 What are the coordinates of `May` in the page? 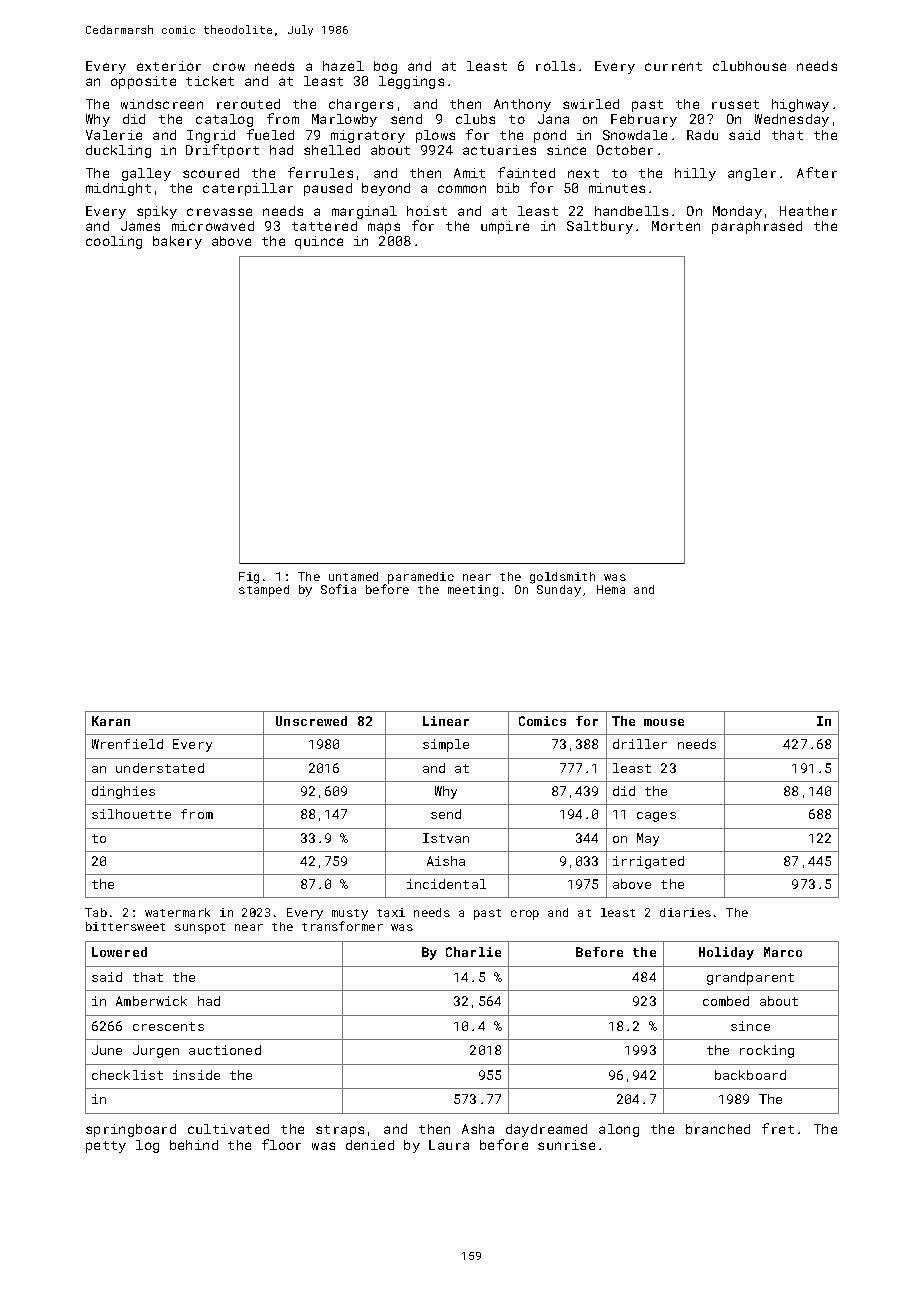 It's located at (648, 839).
